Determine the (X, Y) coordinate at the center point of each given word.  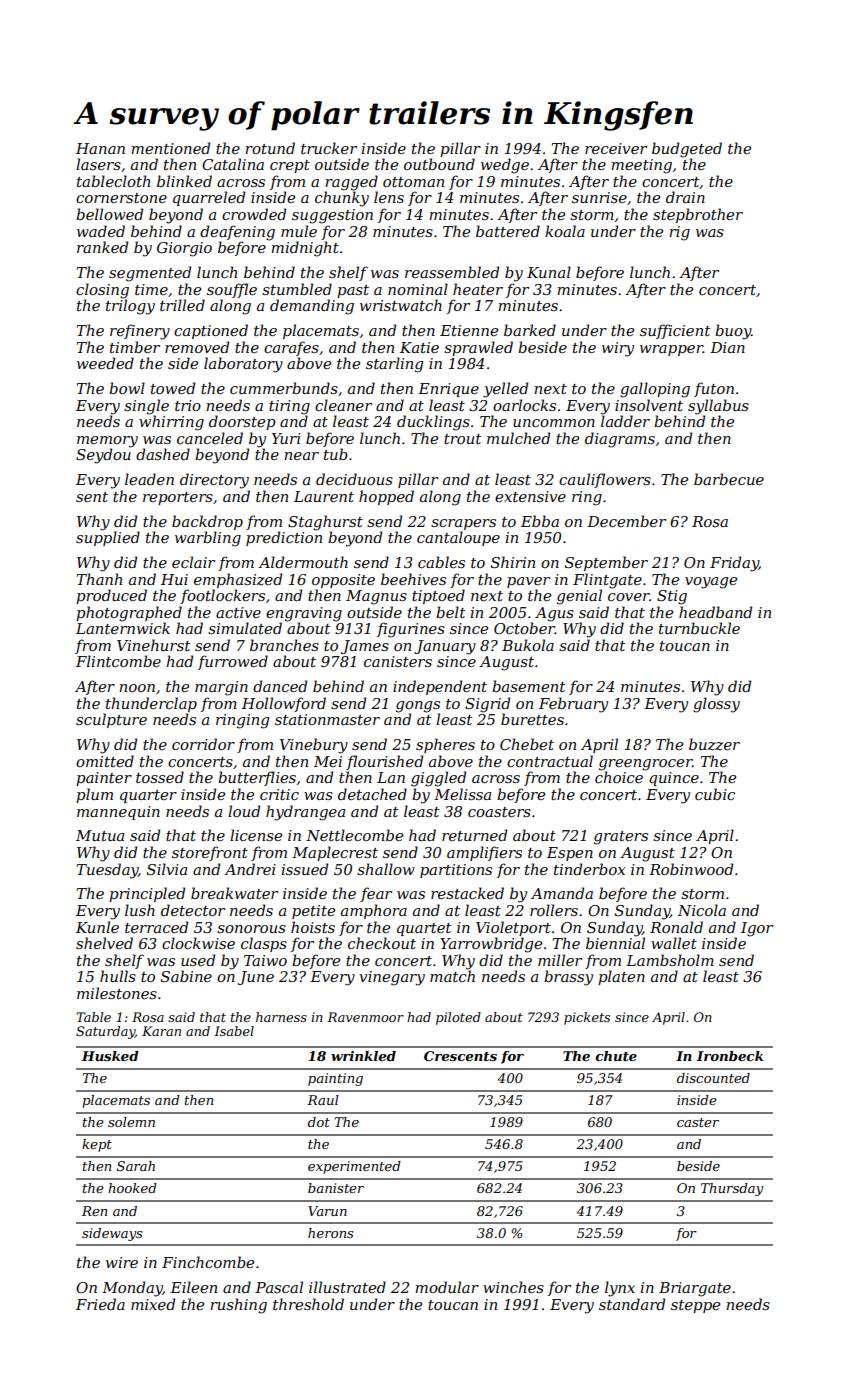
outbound (439, 164)
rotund (270, 148)
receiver (616, 148)
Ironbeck (730, 1056)
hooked (132, 1188)
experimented (354, 1167)
